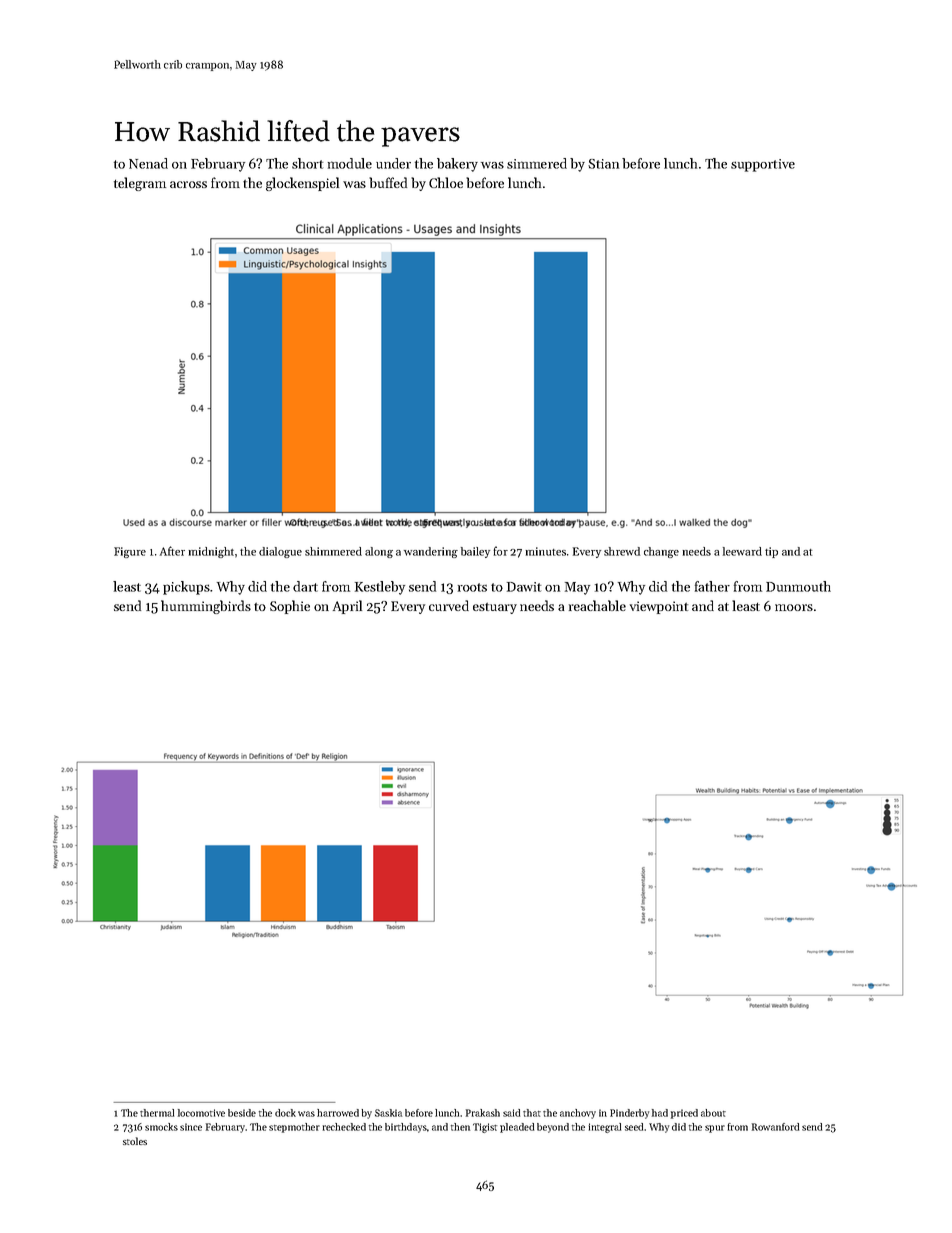  What do you see at coordinates (157, 1113) in the screenshot?
I see `thermal` at bounding box center [157, 1113].
